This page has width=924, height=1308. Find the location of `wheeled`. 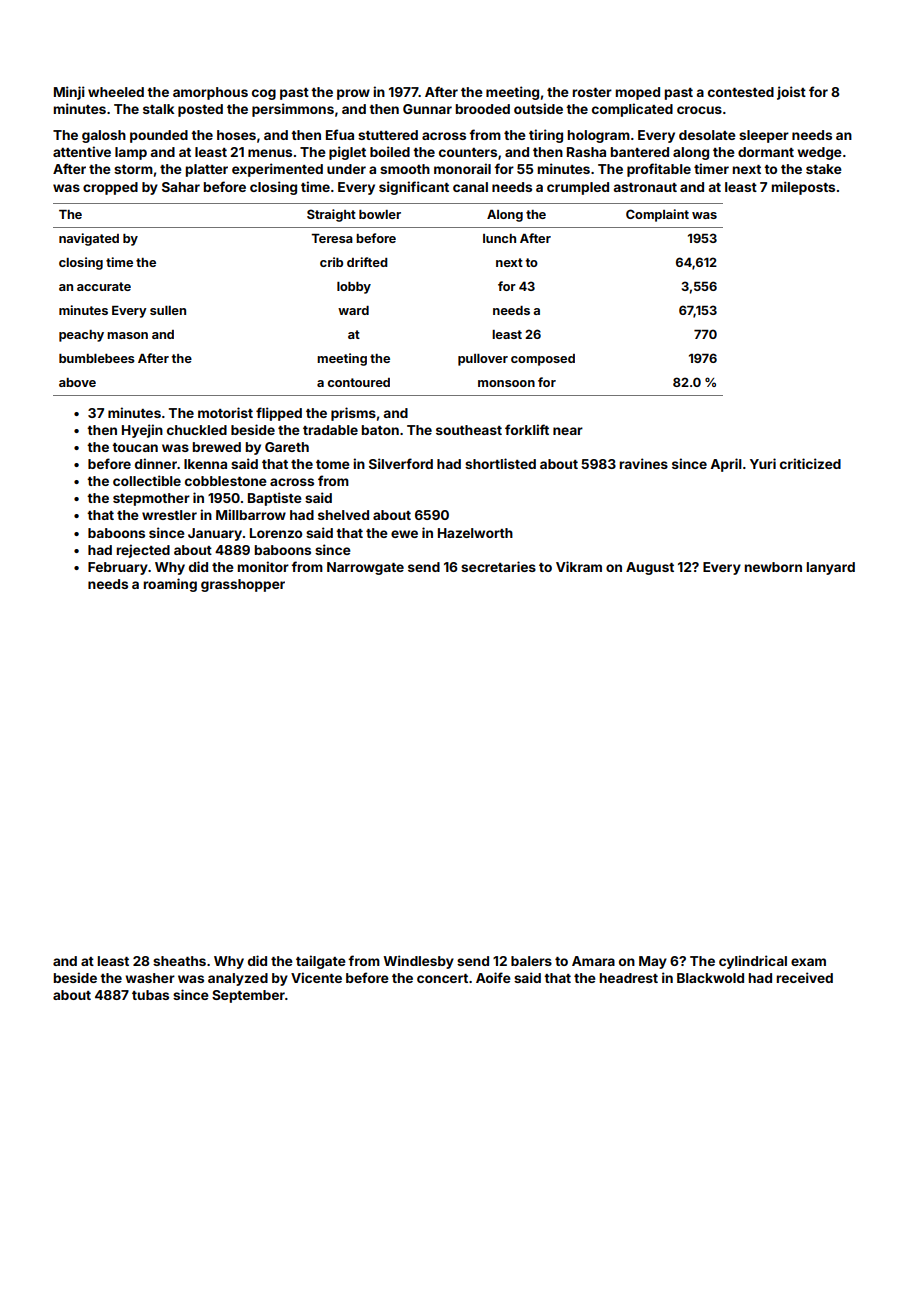

wheeled is located at coordinates (116, 92).
